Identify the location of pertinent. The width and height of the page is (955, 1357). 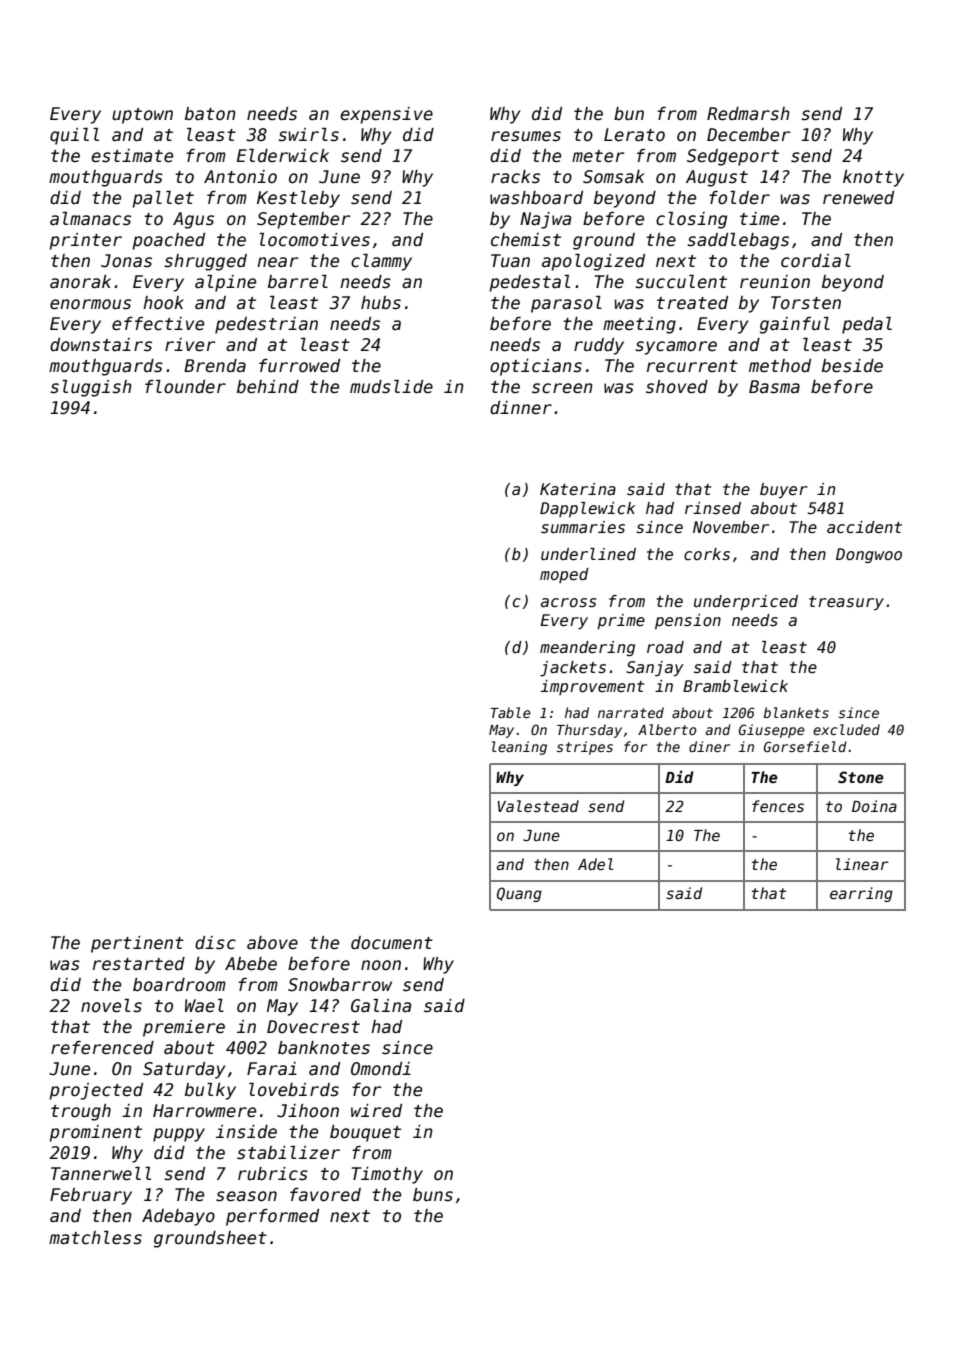
(137, 944).
